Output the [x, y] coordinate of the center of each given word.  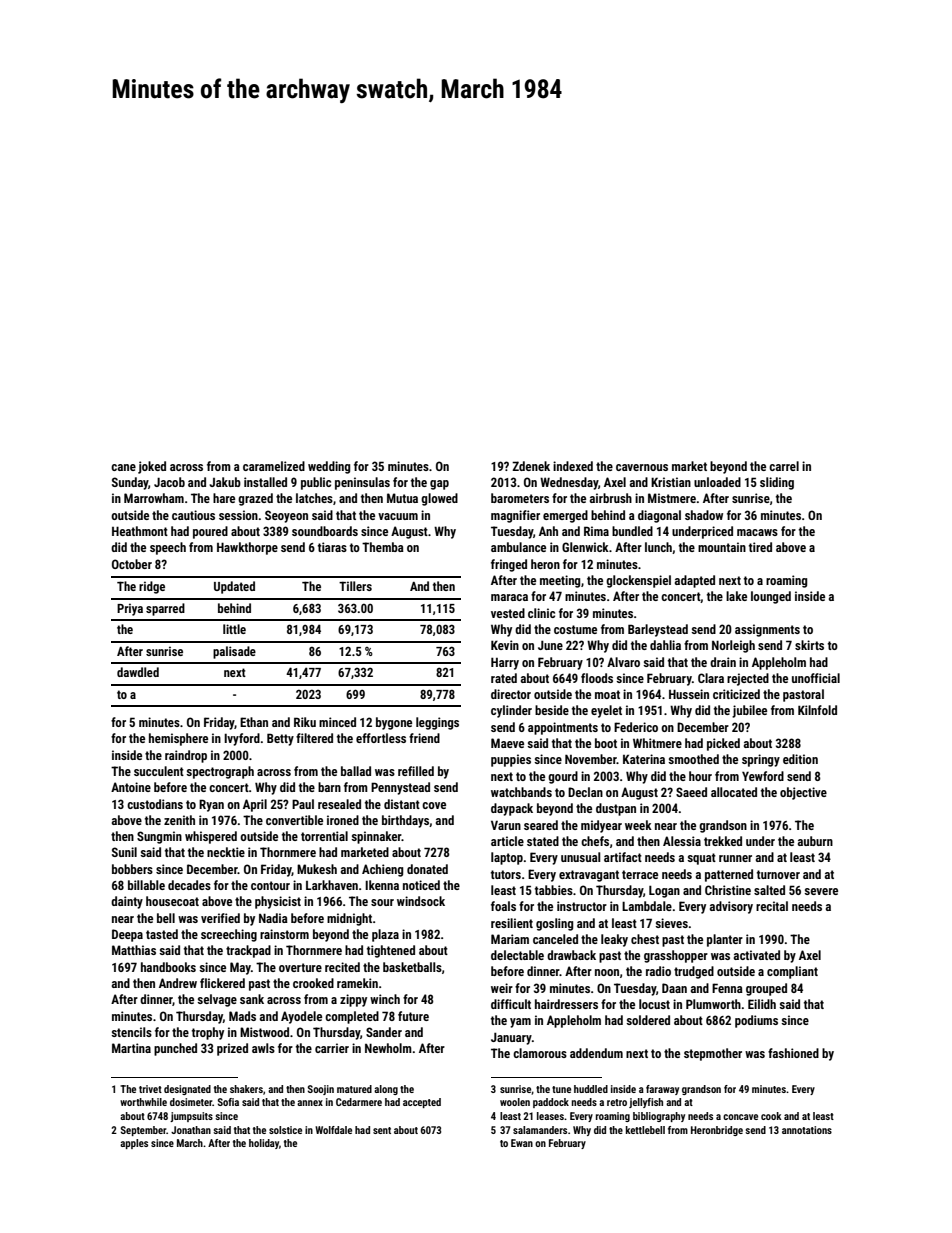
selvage [217, 1000]
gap [439, 485]
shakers [246, 1089]
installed [265, 482]
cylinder [511, 711]
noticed [421, 885]
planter [725, 940]
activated [757, 955]
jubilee [749, 711]
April [255, 805]
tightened [391, 951]
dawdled [138, 672]
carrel [784, 466]
